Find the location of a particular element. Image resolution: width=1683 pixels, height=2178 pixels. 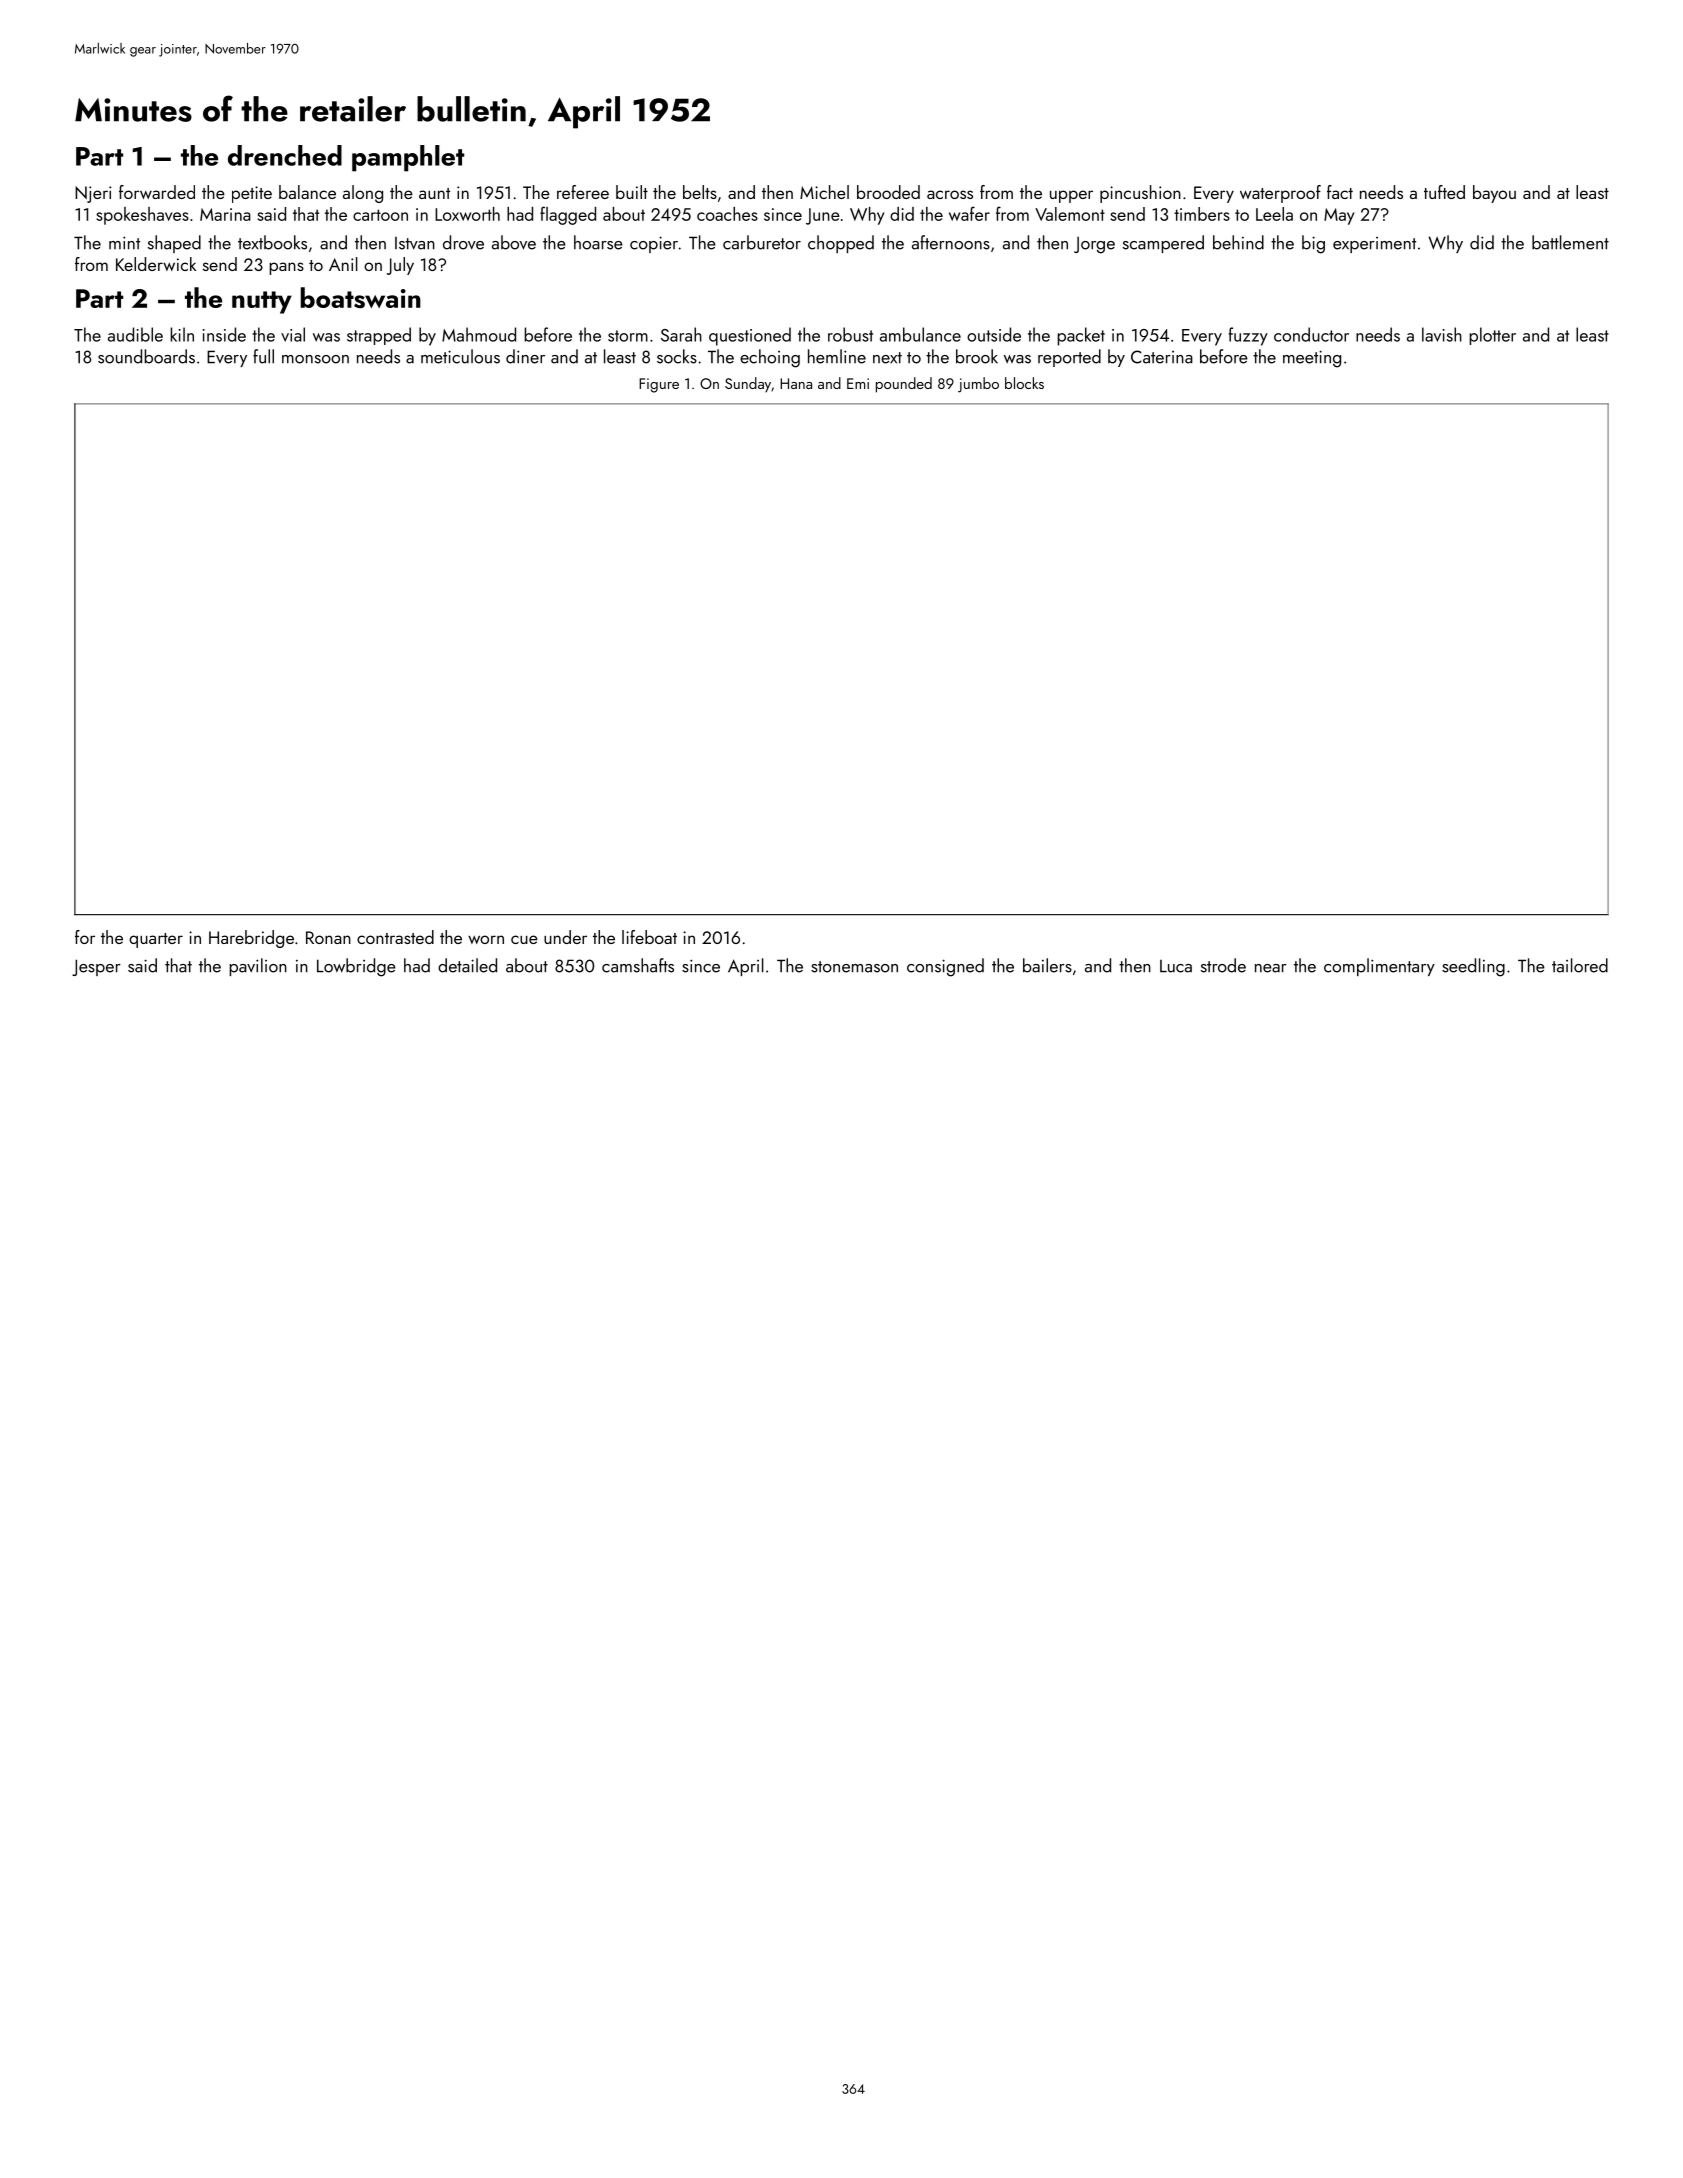

brooded is located at coordinates (888, 192).
